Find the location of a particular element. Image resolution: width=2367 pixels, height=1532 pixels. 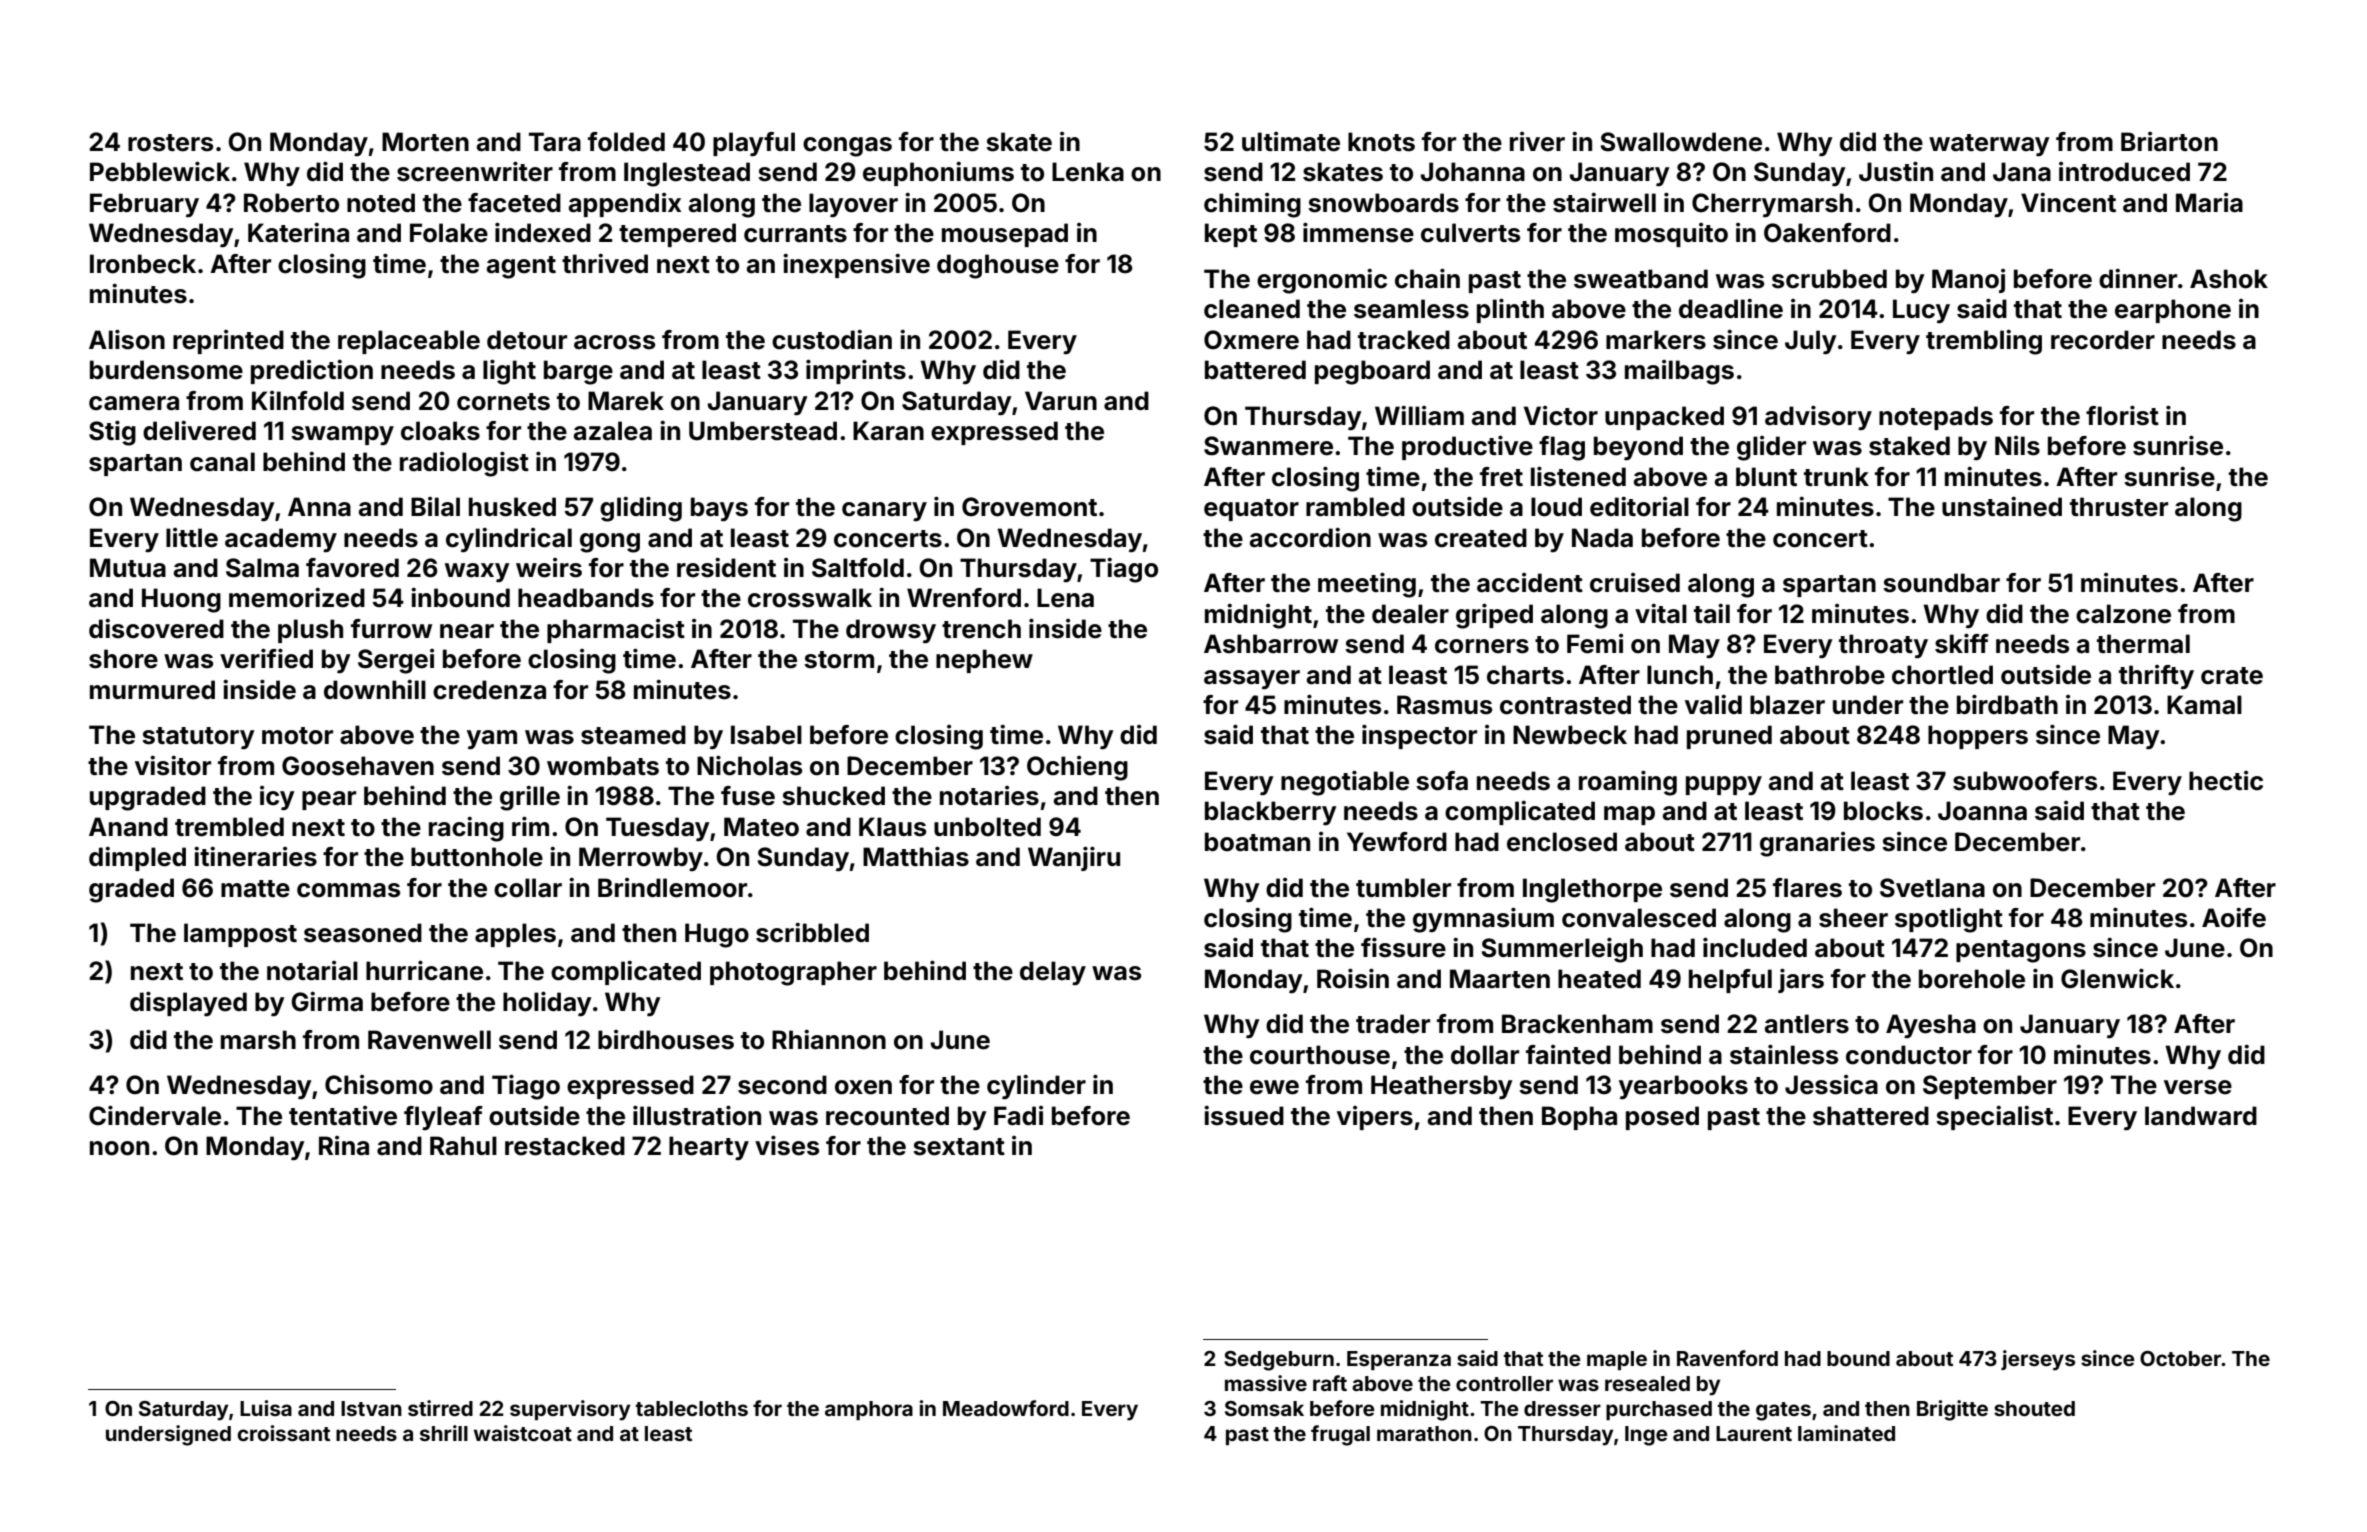

Fadi is located at coordinates (1018, 1116).
